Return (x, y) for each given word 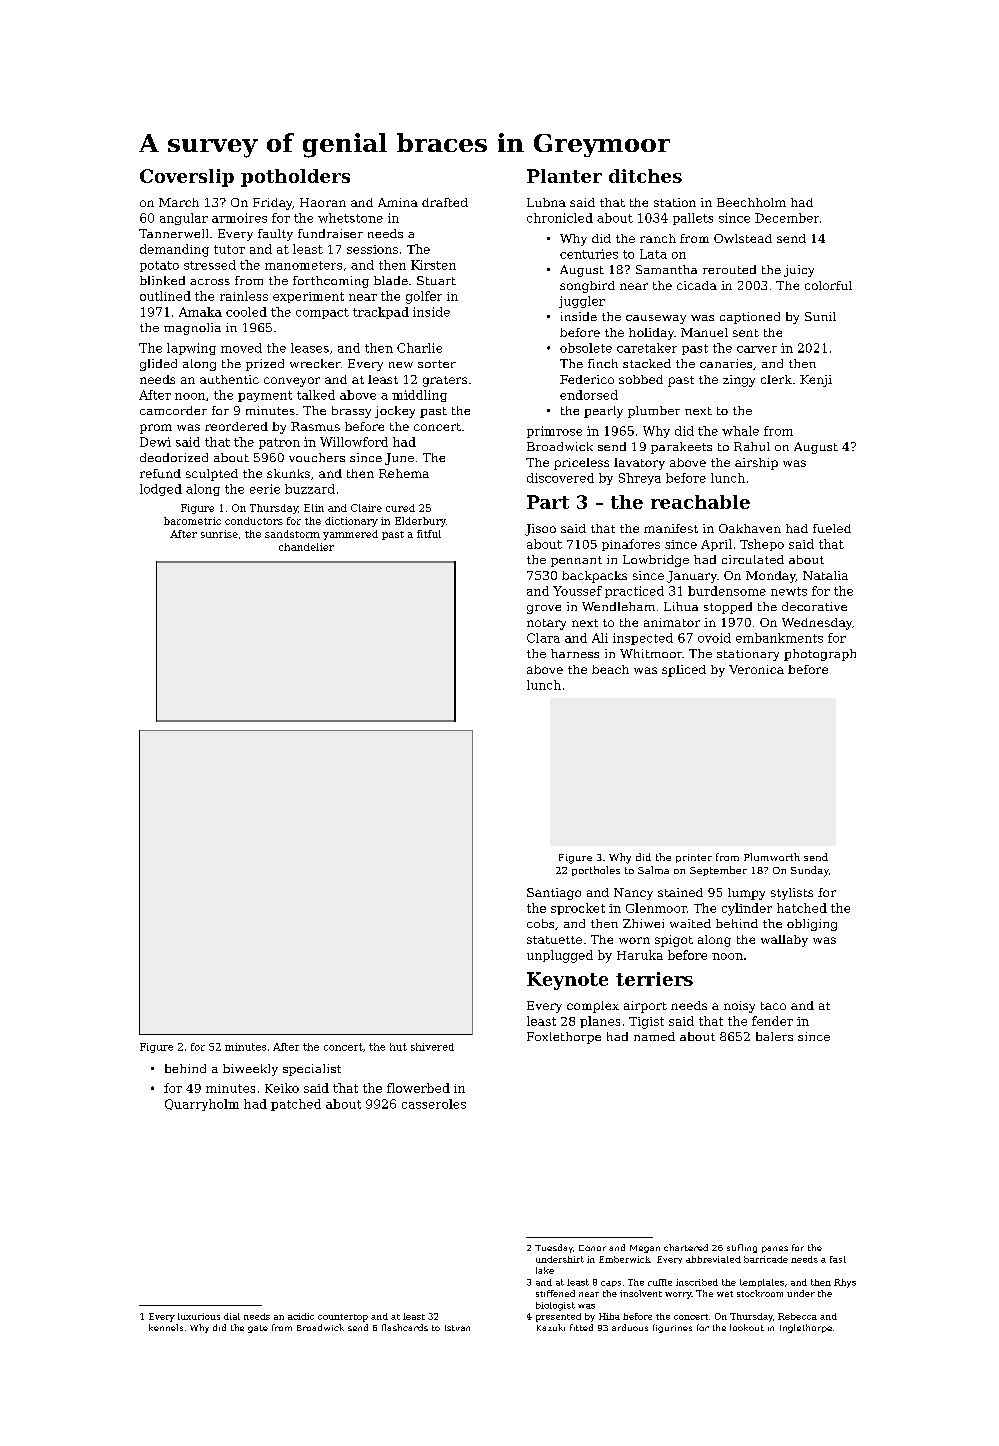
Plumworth (772, 857)
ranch (658, 238)
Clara (543, 638)
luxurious (199, 1316)
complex (593, 1007)
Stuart (436, 280)
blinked (162, 280)
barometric (192, 521)
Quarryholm (202, 1105)
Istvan (457, 1328)
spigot (674, 941)
